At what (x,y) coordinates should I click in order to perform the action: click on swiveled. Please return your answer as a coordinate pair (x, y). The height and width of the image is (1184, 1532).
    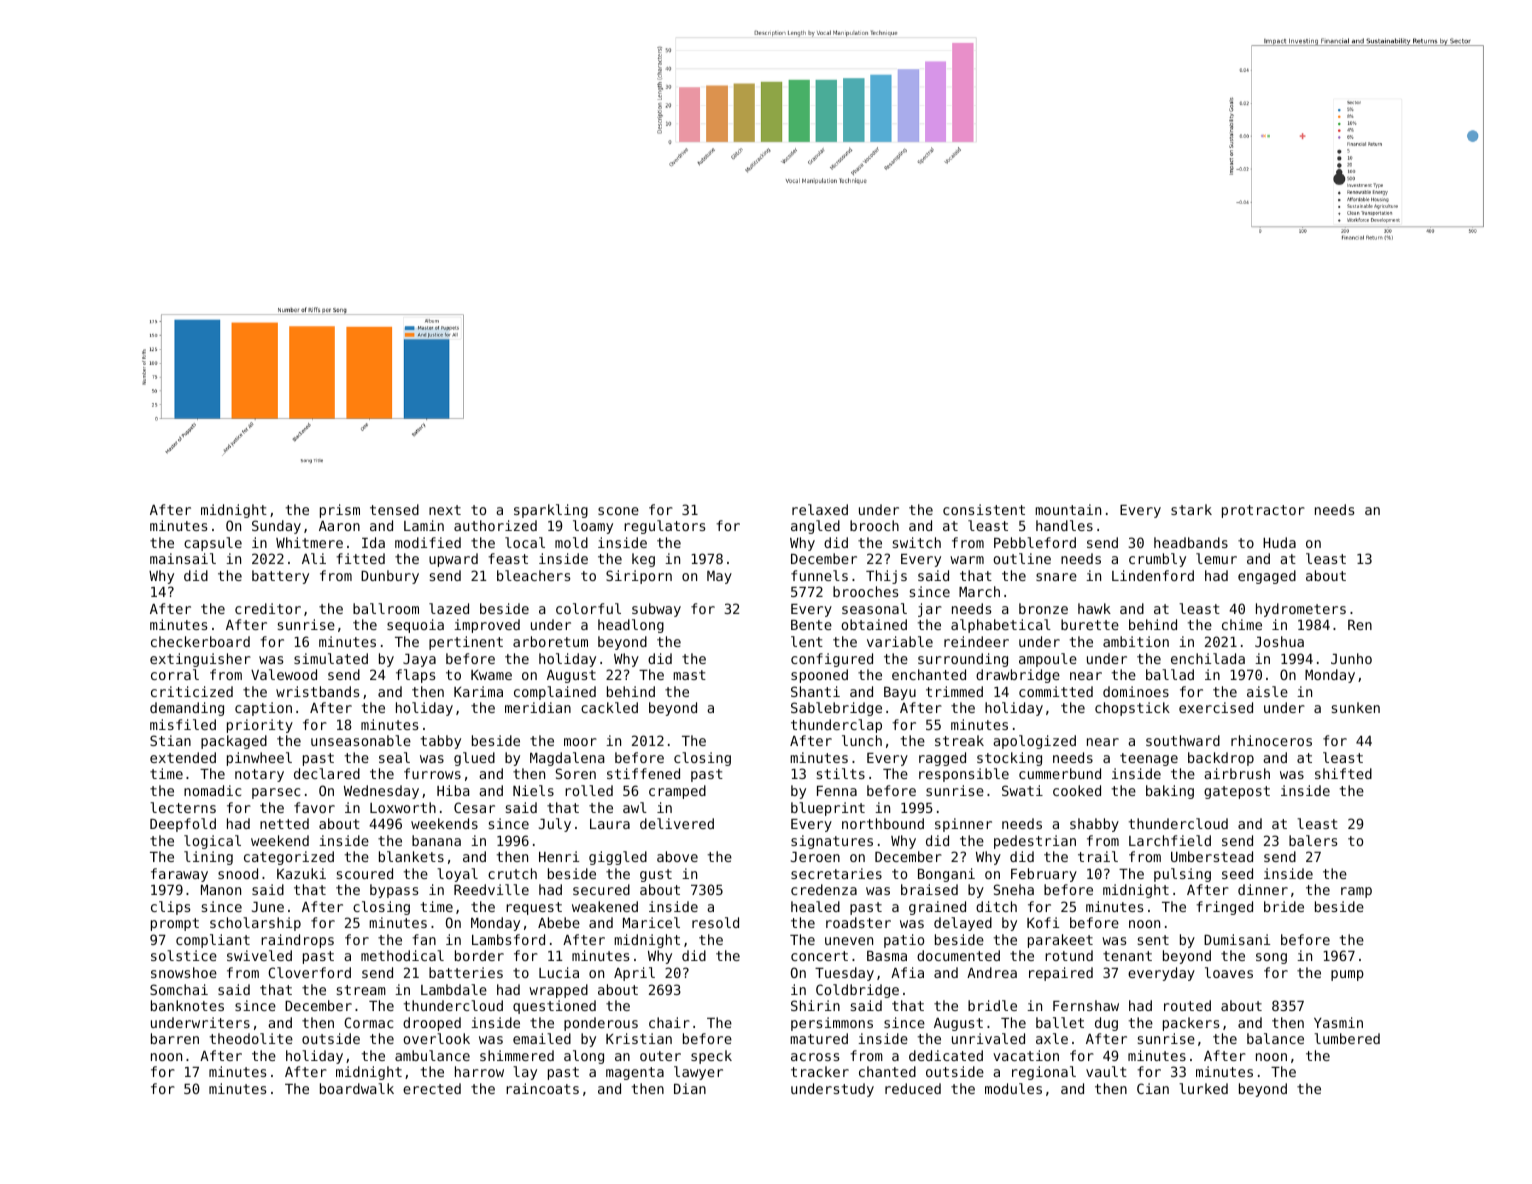
    Looking at the image, I should click on (259, 955).
